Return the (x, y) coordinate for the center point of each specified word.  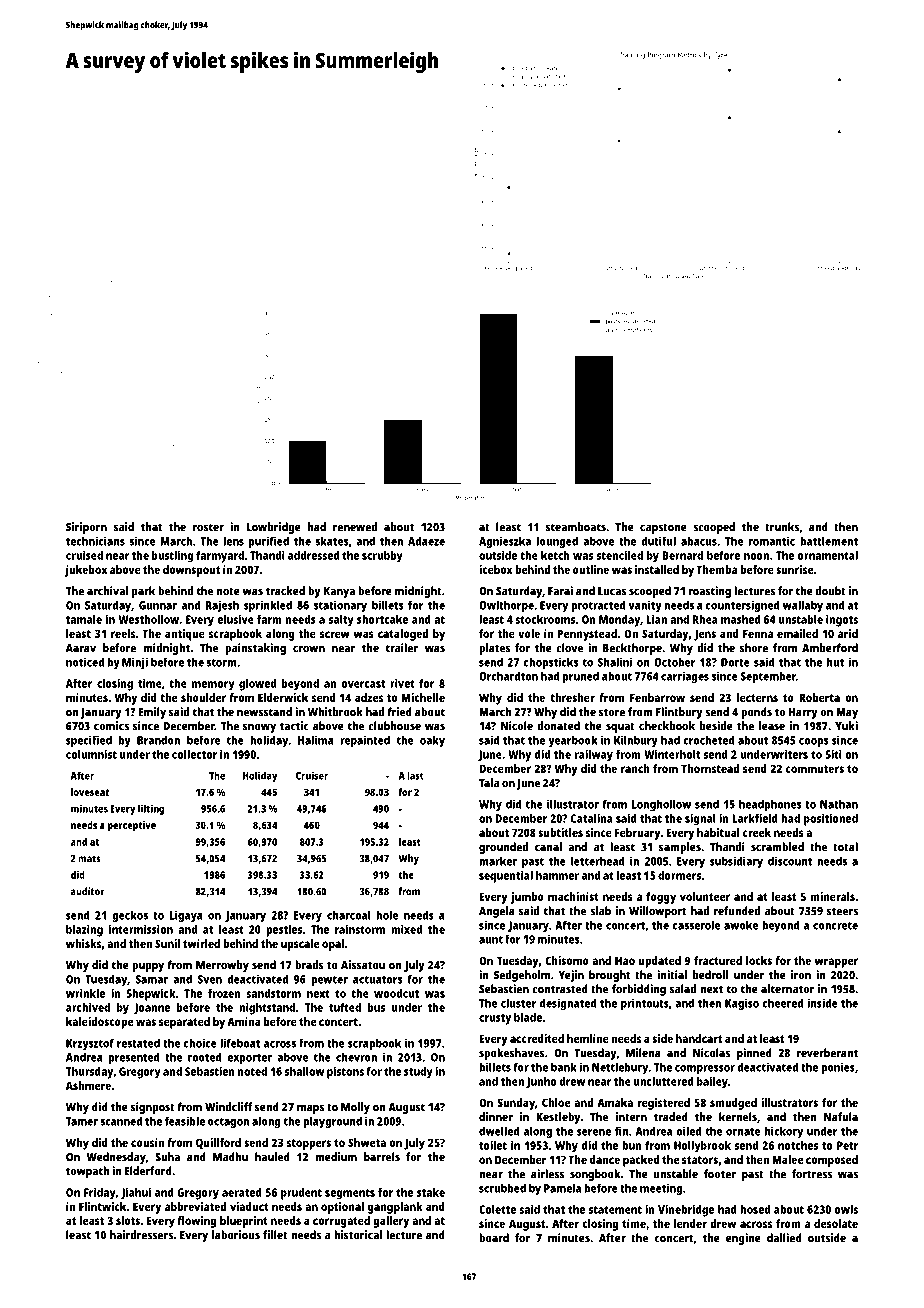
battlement (829, 541)
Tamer (82, 1121)
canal (548, 847)
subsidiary (736, 862)
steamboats (576, 527)
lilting (151, 809)
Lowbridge (274, 528)
